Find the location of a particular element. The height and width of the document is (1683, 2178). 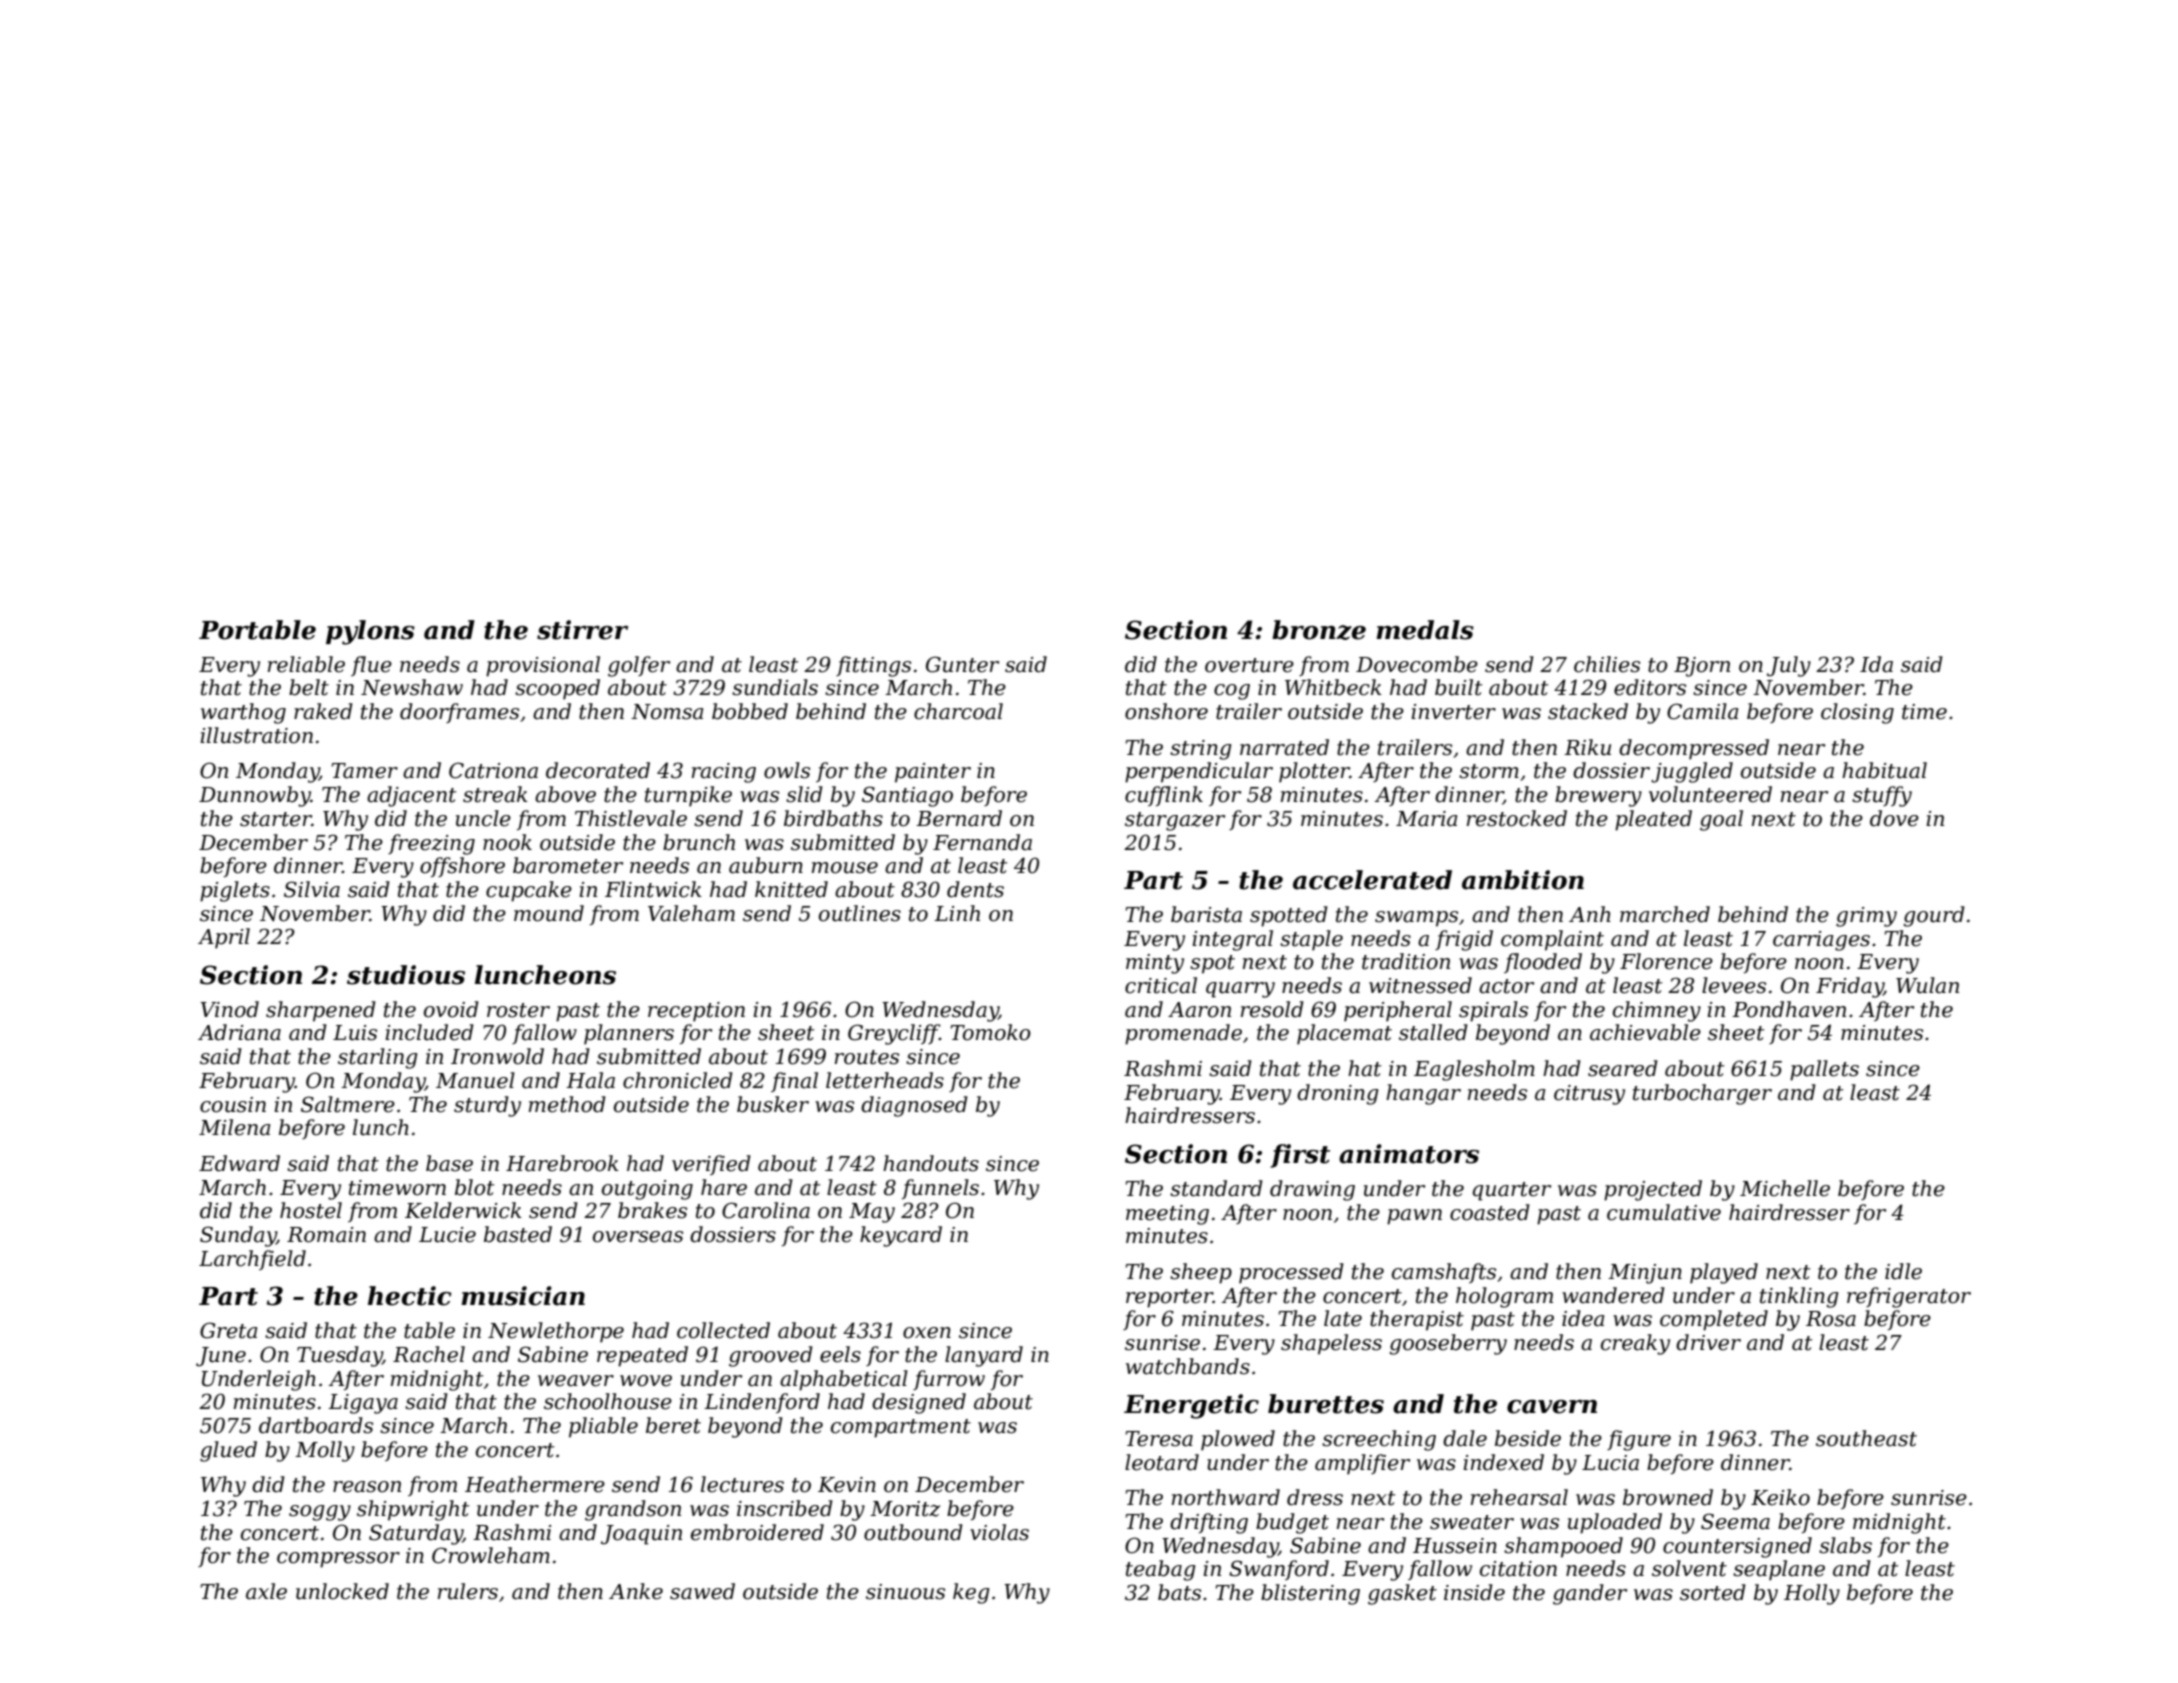

sawed is located at coordinates (702, 1591).
